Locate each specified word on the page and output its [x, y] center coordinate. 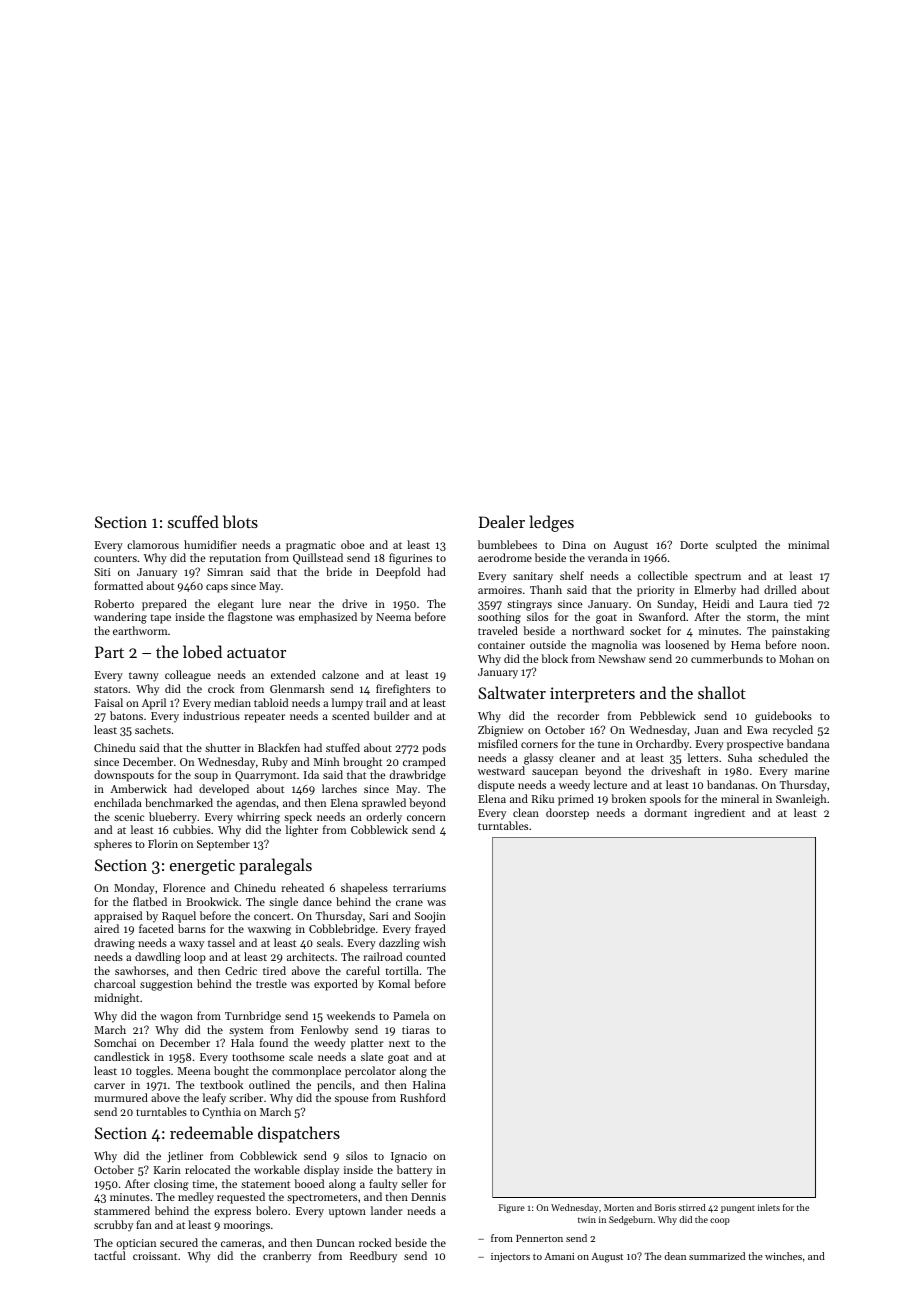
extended [293, 674]
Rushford [423, 1097]
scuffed [193, 521]
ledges [551, 523]
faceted [156, 928]
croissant [155, 1256]
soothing [499, 618]
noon [814, 646]
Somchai [115, 1042]
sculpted [736, 546]
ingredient [719, 814]
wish [434, 942]
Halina [429, 1084]
